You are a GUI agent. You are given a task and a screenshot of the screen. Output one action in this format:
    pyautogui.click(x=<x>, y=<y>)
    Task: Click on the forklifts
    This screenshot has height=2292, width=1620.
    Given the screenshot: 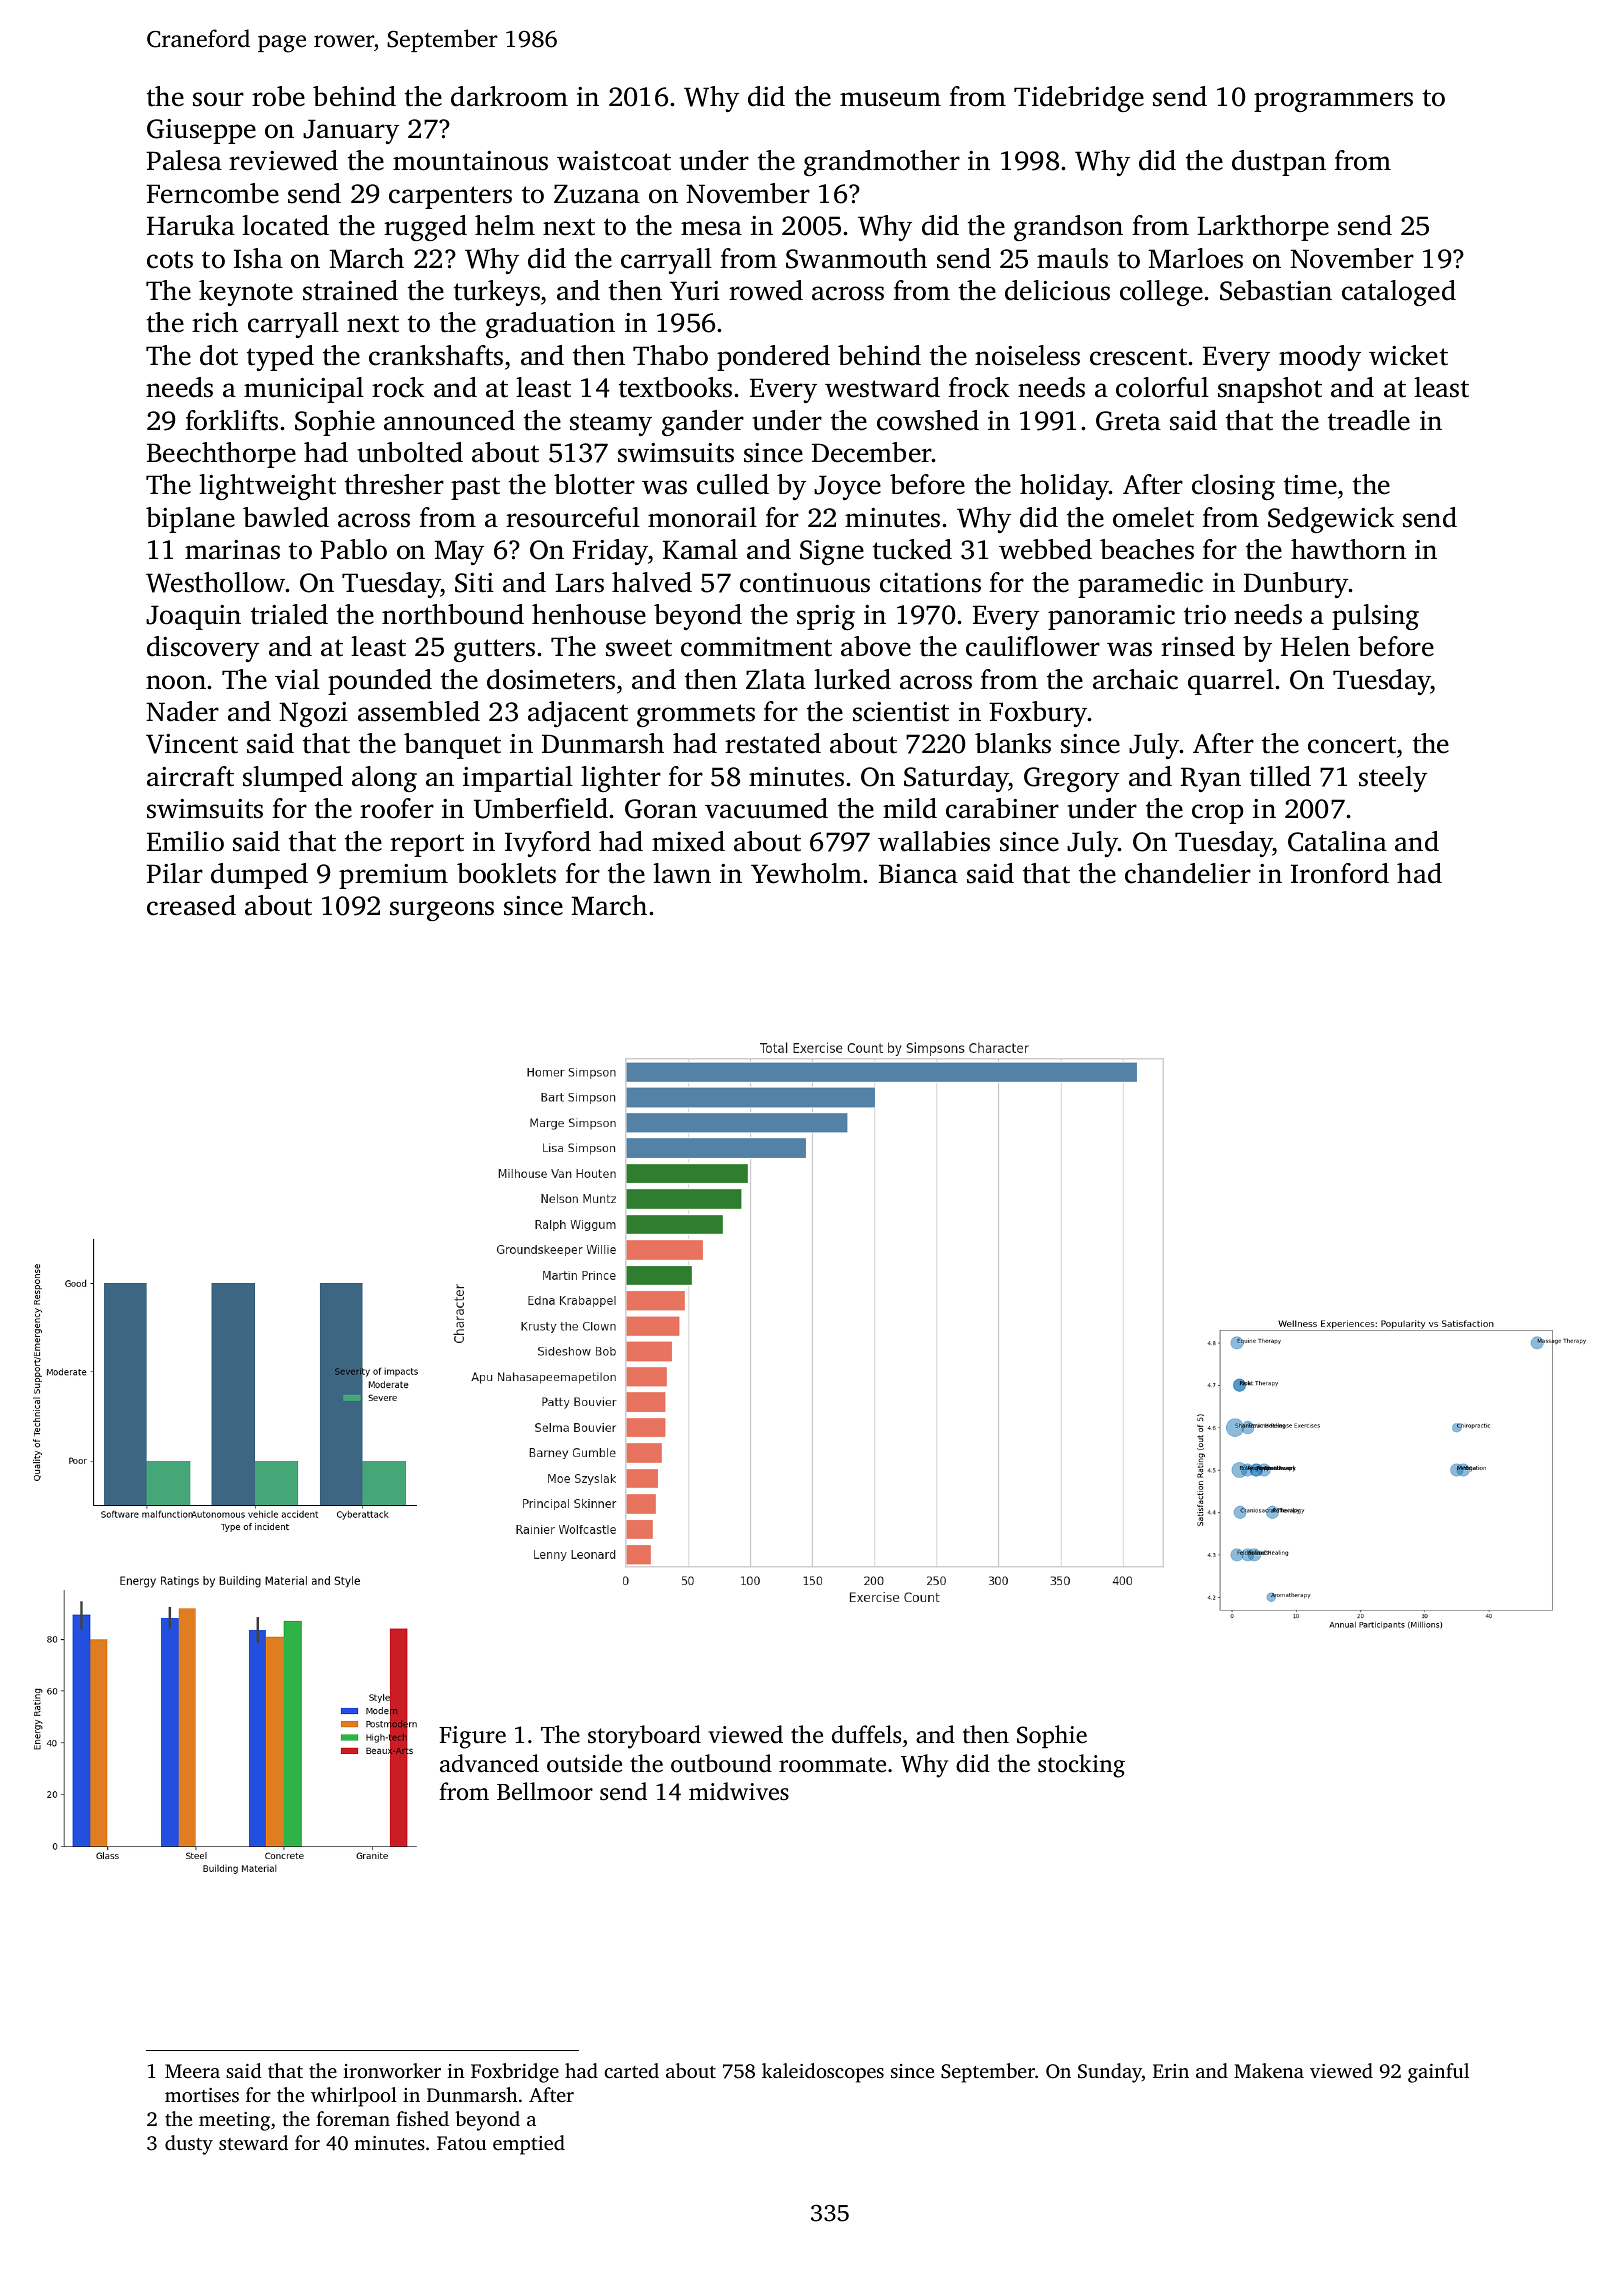 What is the action you would take?
    pyautogui.click(x=232, y=420)
